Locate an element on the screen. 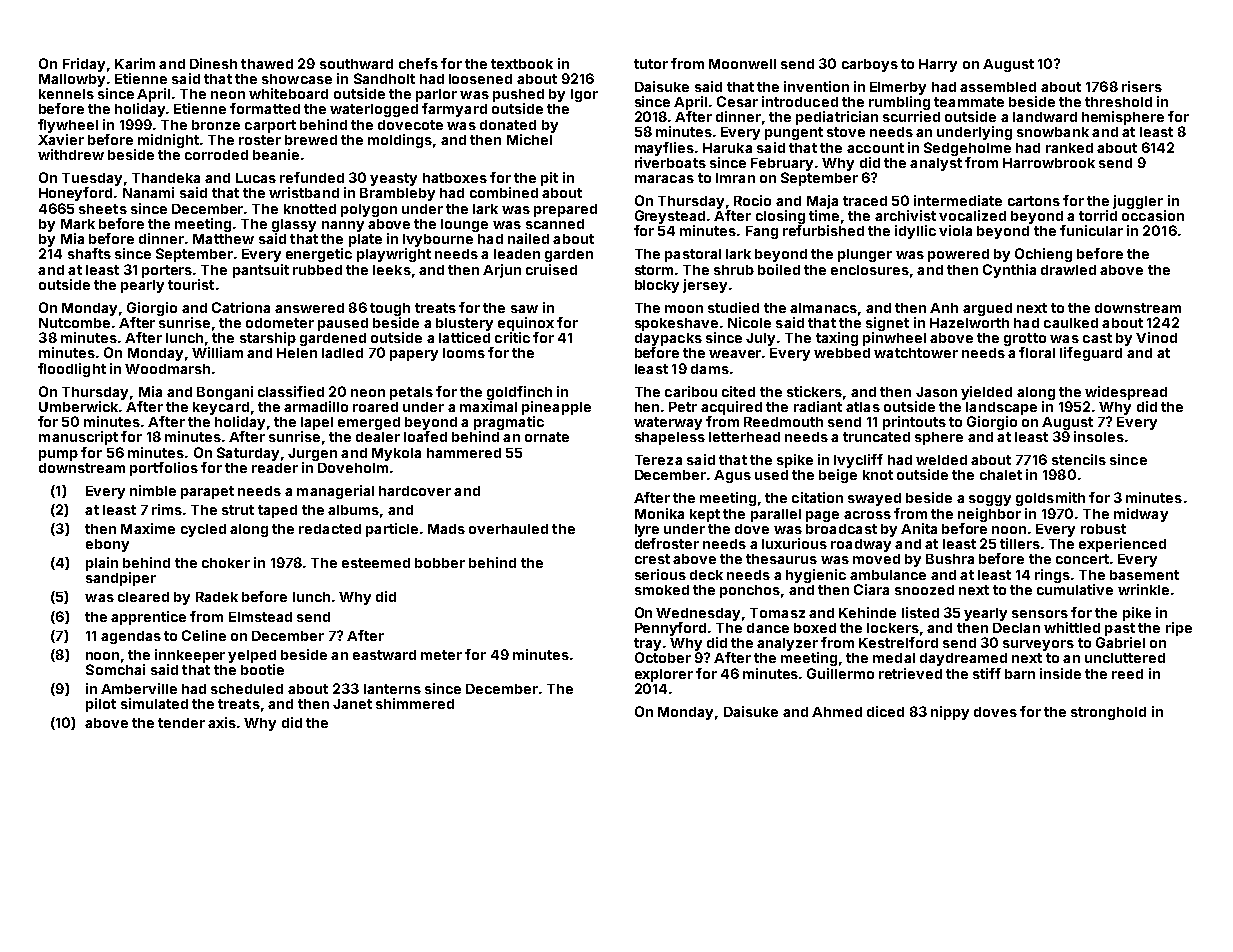  pump is located at coordinates (58, 455).
